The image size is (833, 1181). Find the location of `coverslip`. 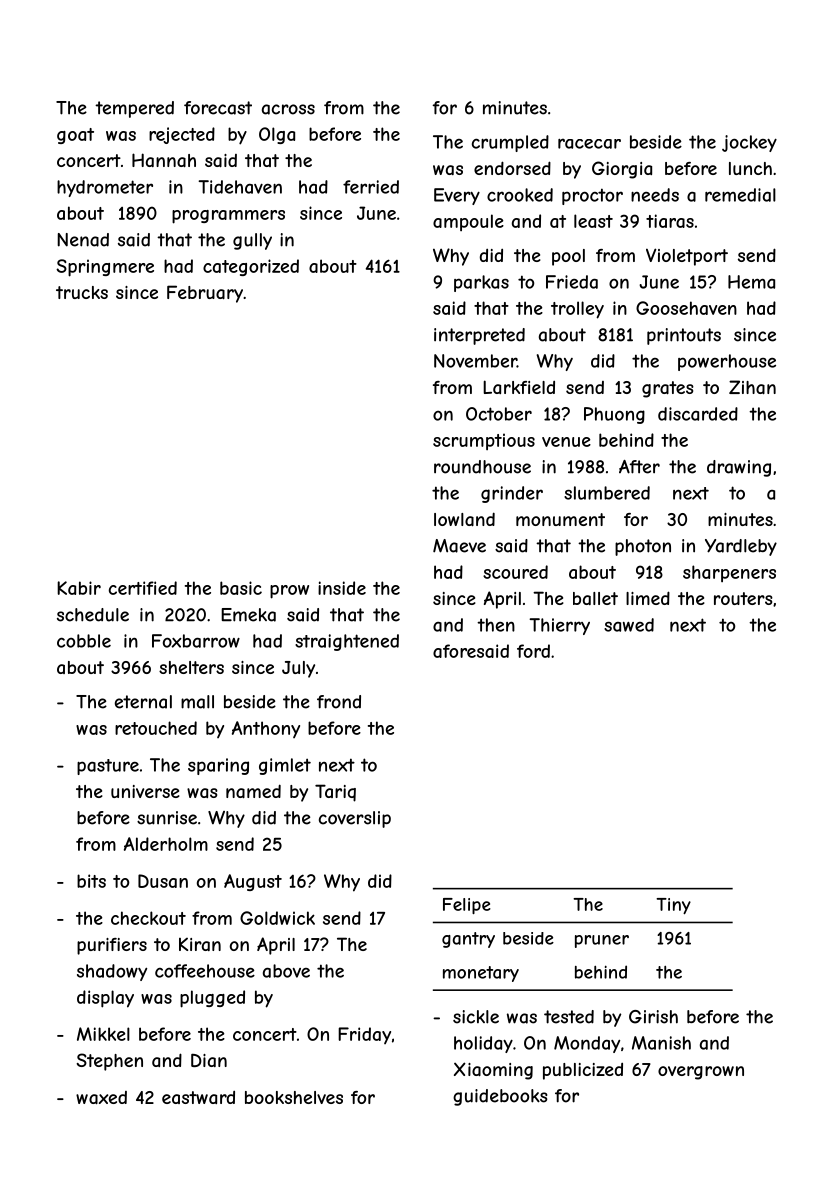

coverslip is located at coordinates (355, 819).
